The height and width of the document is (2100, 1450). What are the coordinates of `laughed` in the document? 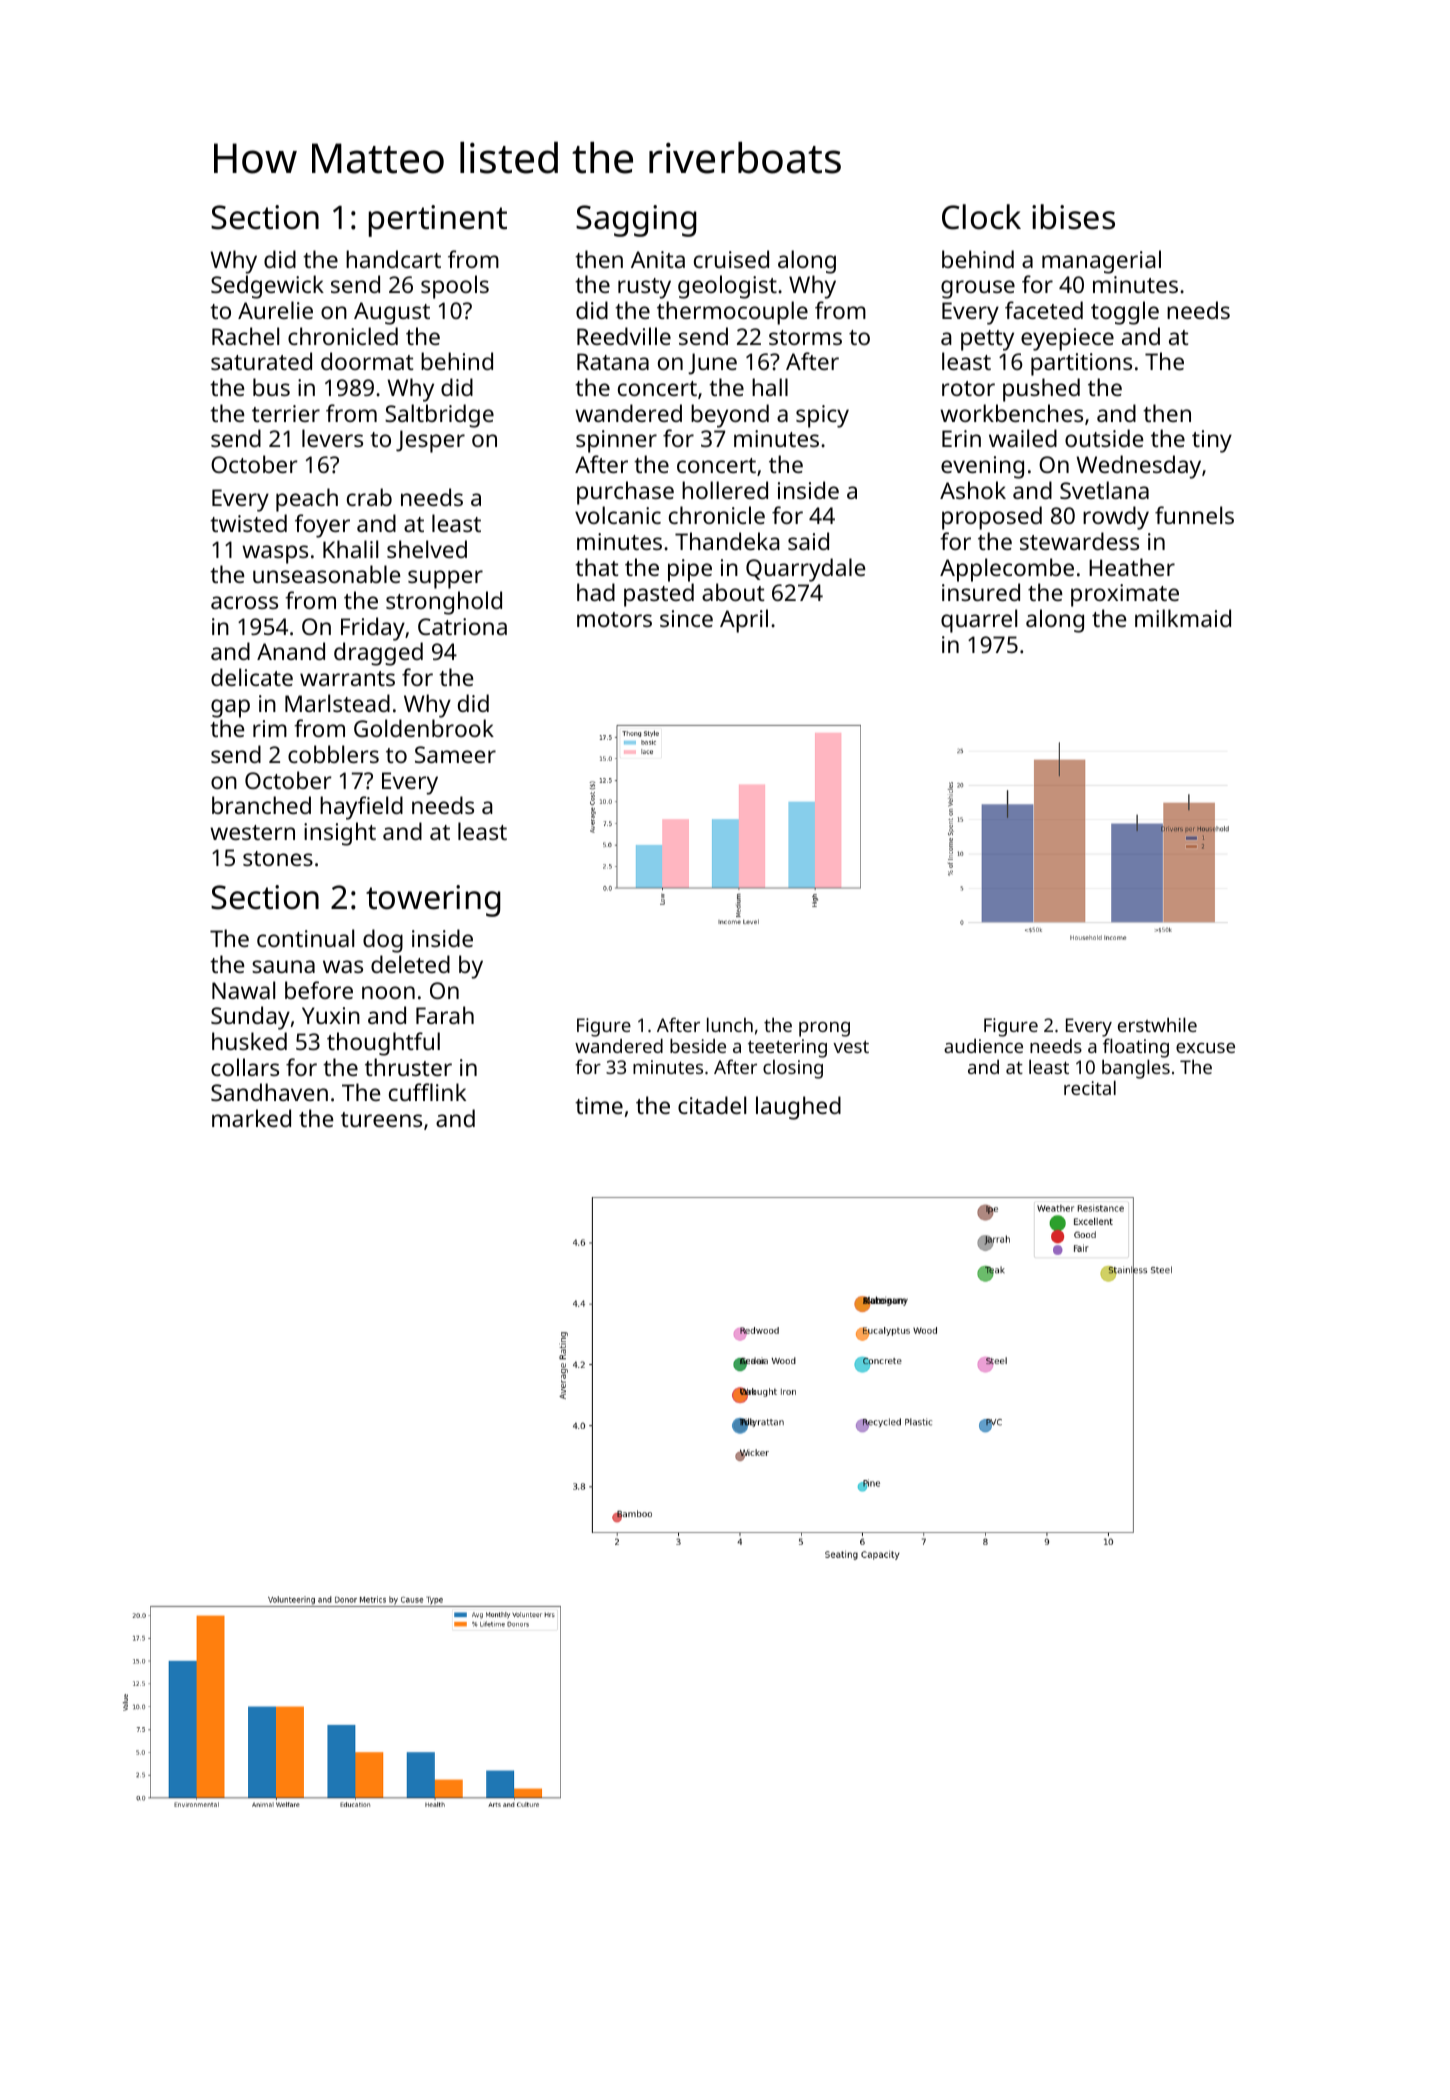 It's located at (798, 1108).
